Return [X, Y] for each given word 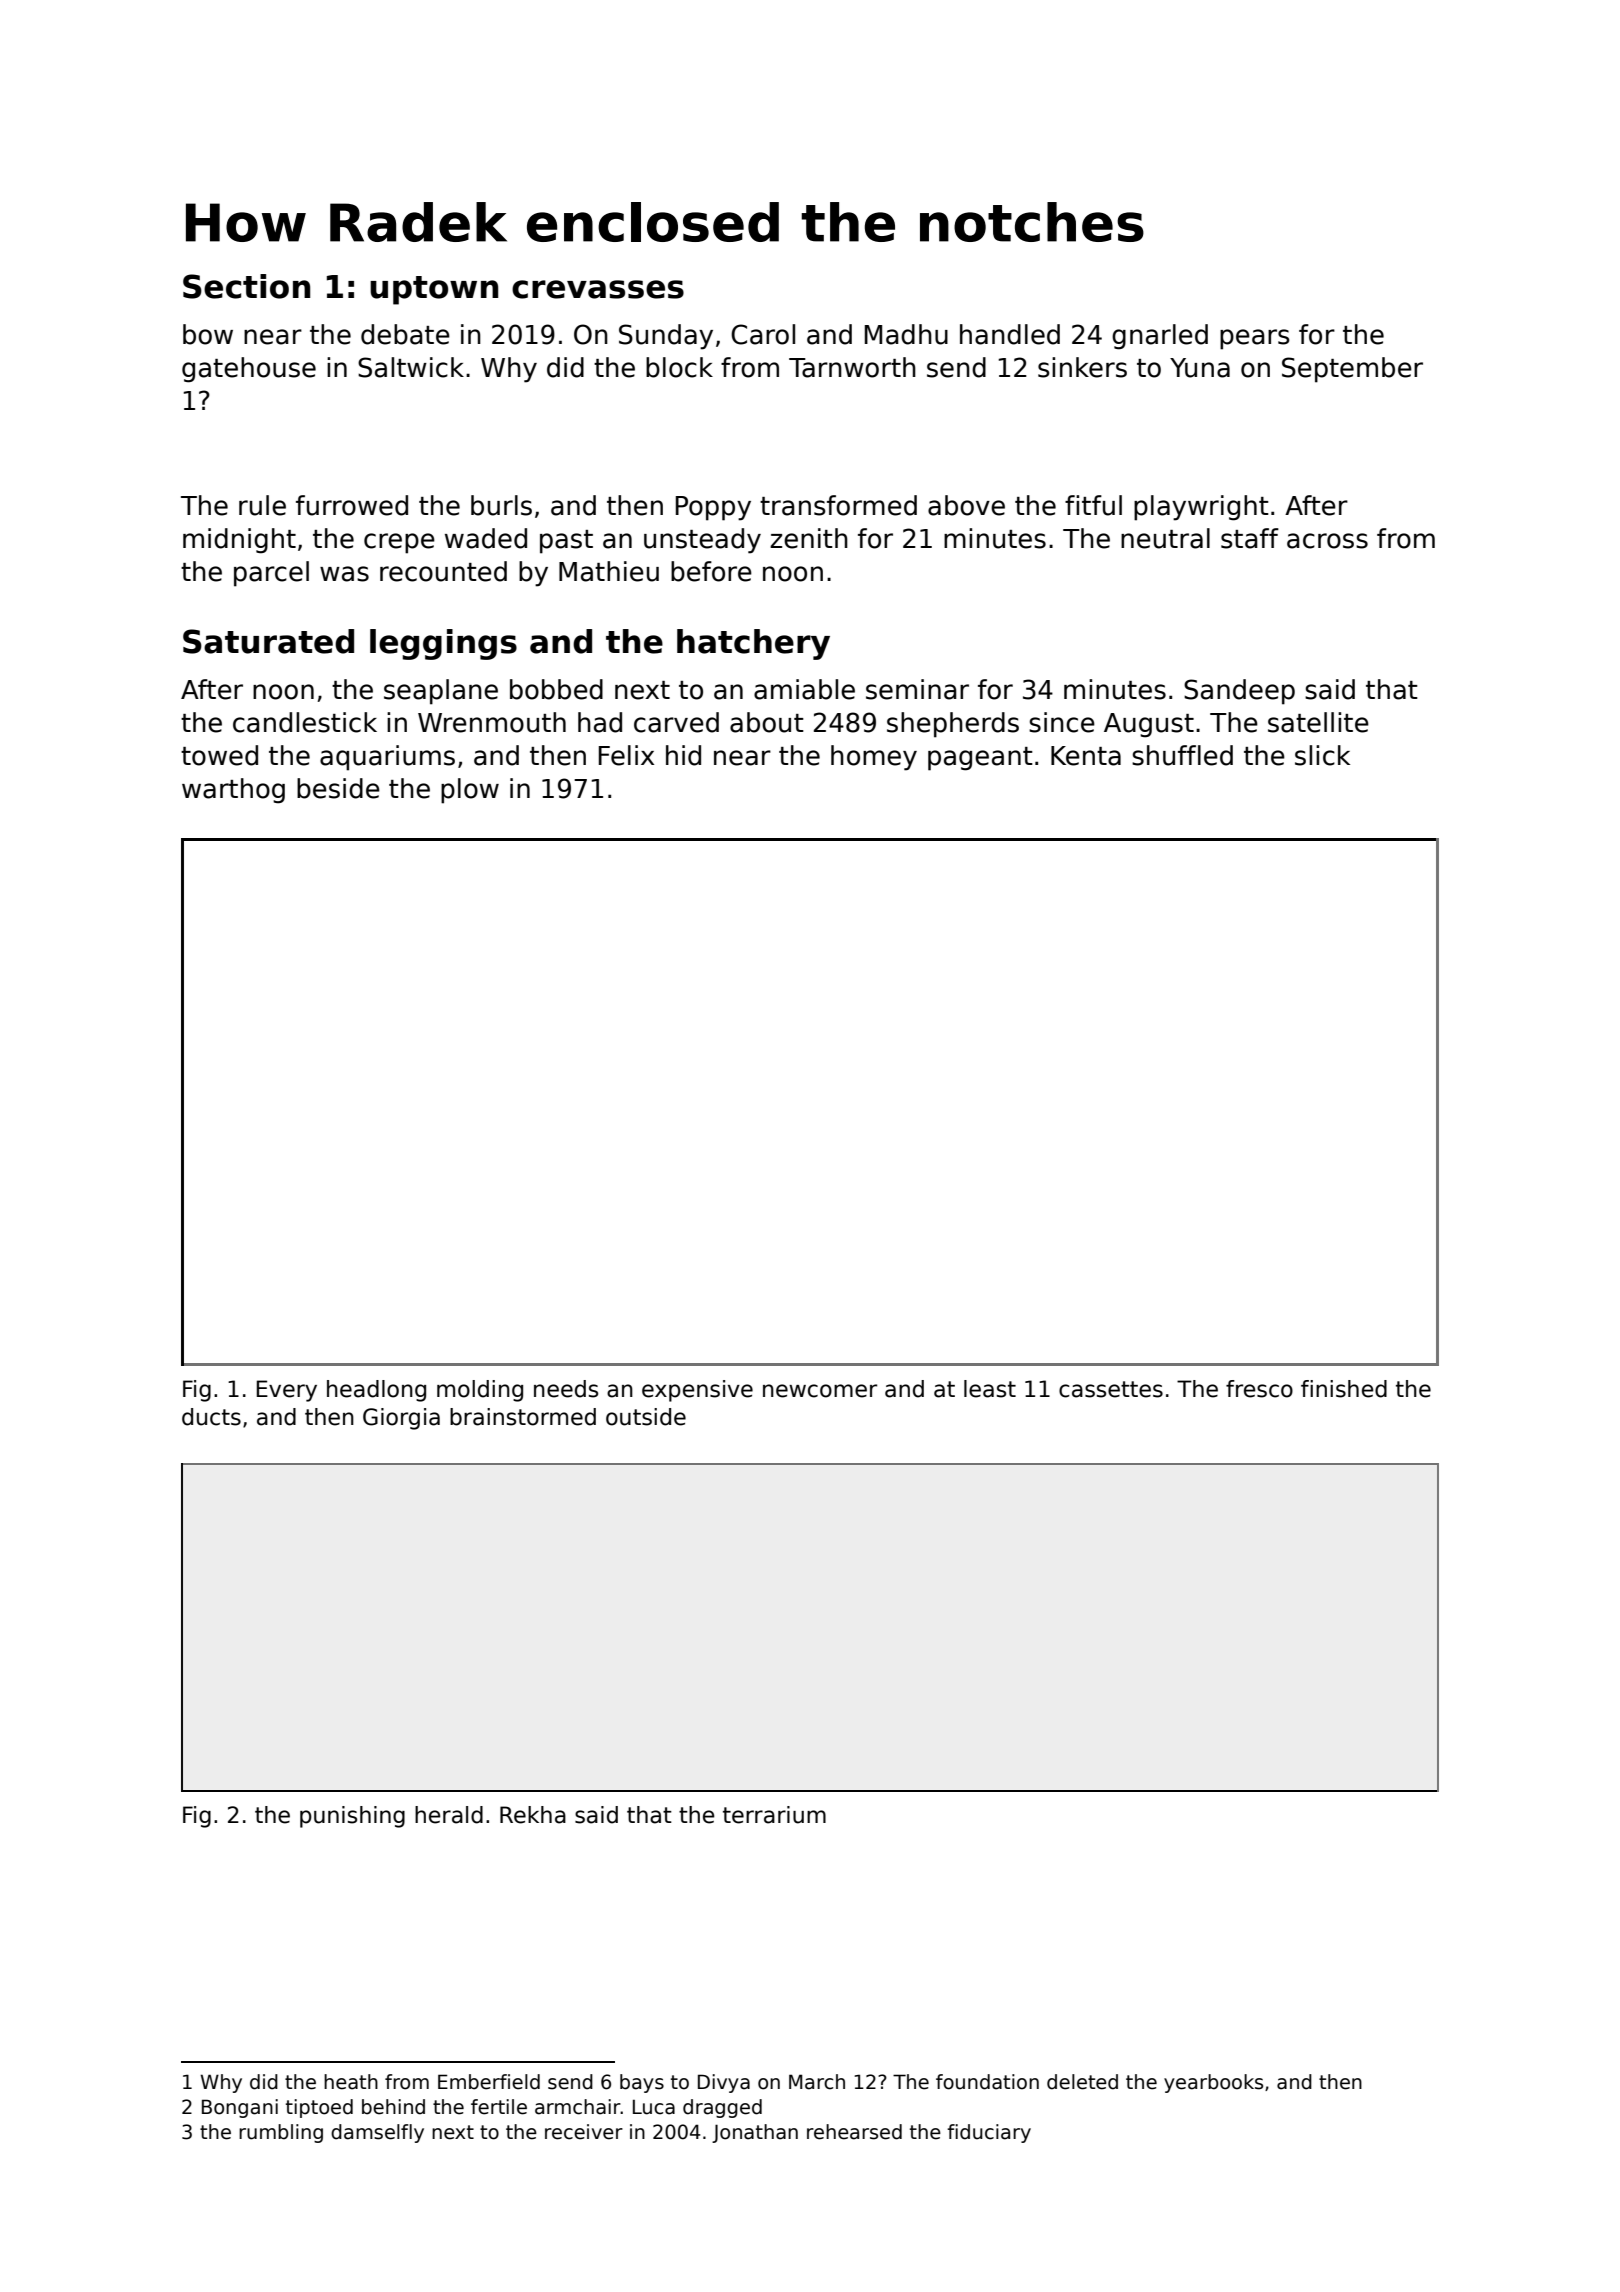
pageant [980, 759]
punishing [352, 1817]
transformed [838, 505]
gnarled [1160, 337]
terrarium [774, 1815]
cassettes [1111, 1389]
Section [246, 286]
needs [566, 1389]
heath [351, 2082]
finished [1344, 1389]
